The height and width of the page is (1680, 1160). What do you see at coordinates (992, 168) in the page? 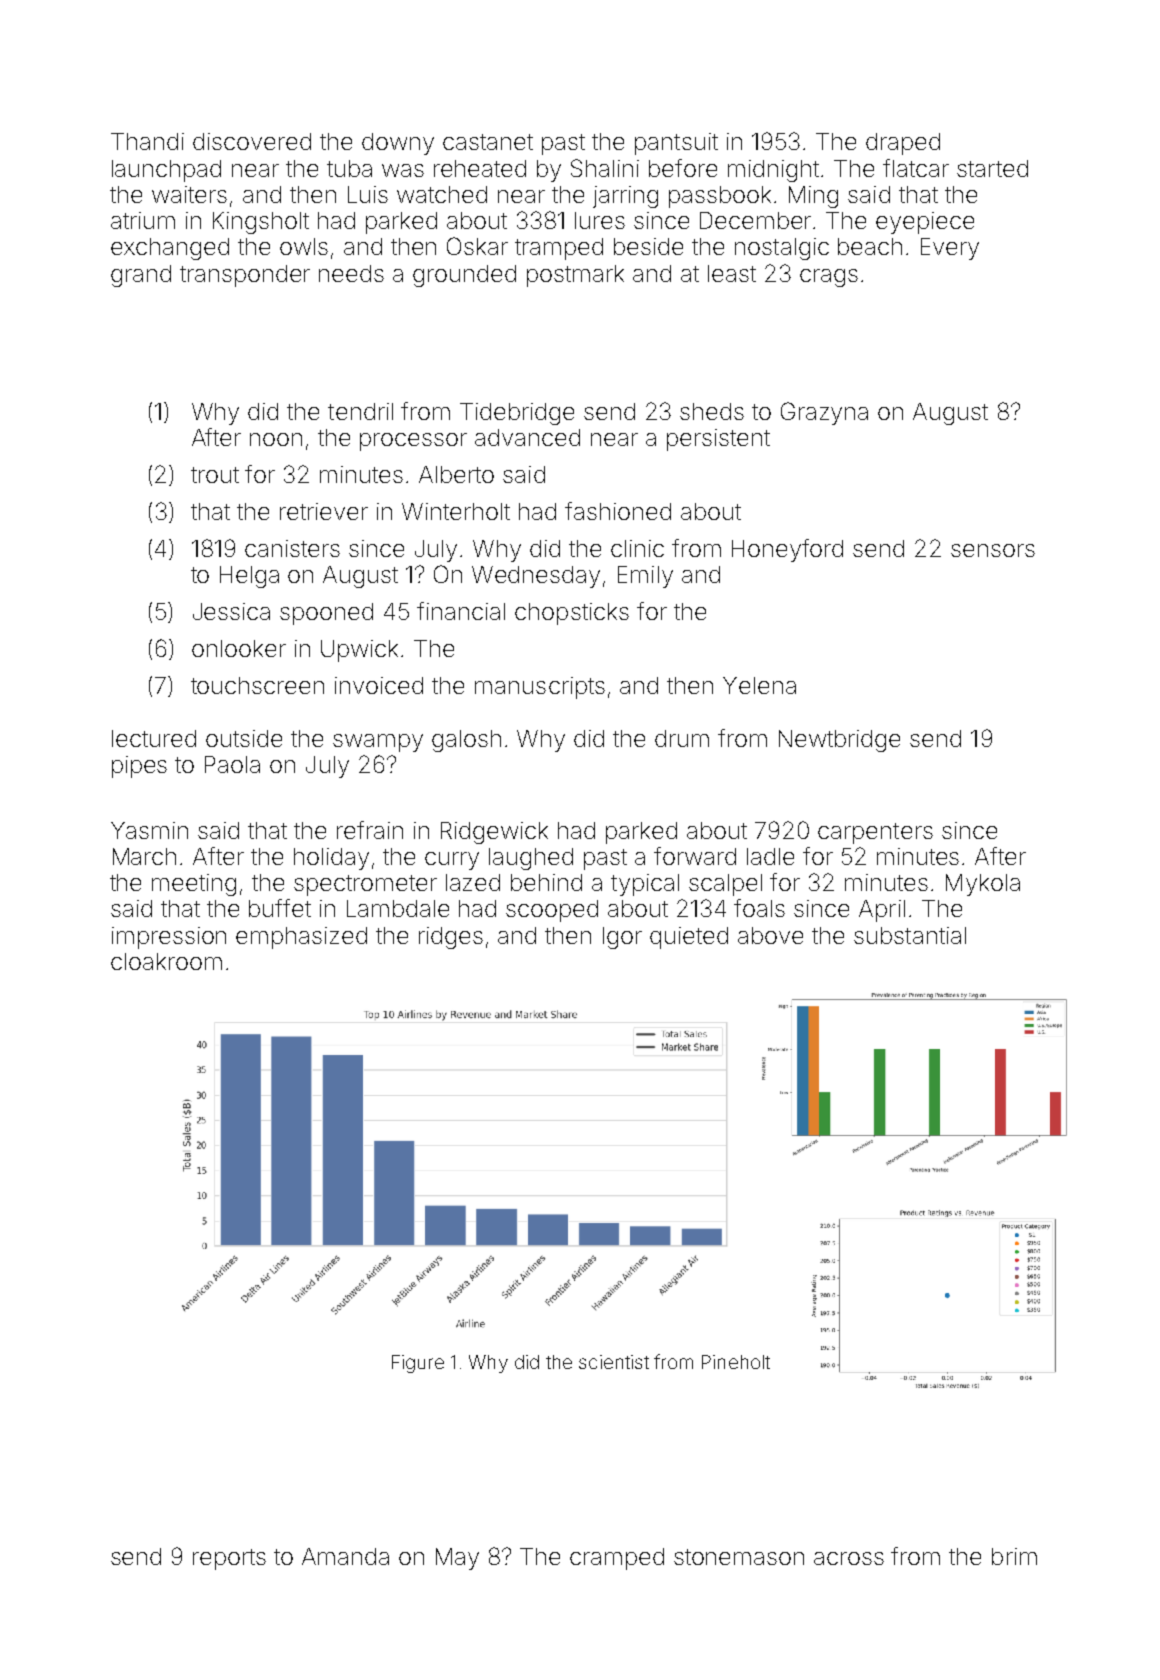
I see `started` at bounding box center [992, 168].
